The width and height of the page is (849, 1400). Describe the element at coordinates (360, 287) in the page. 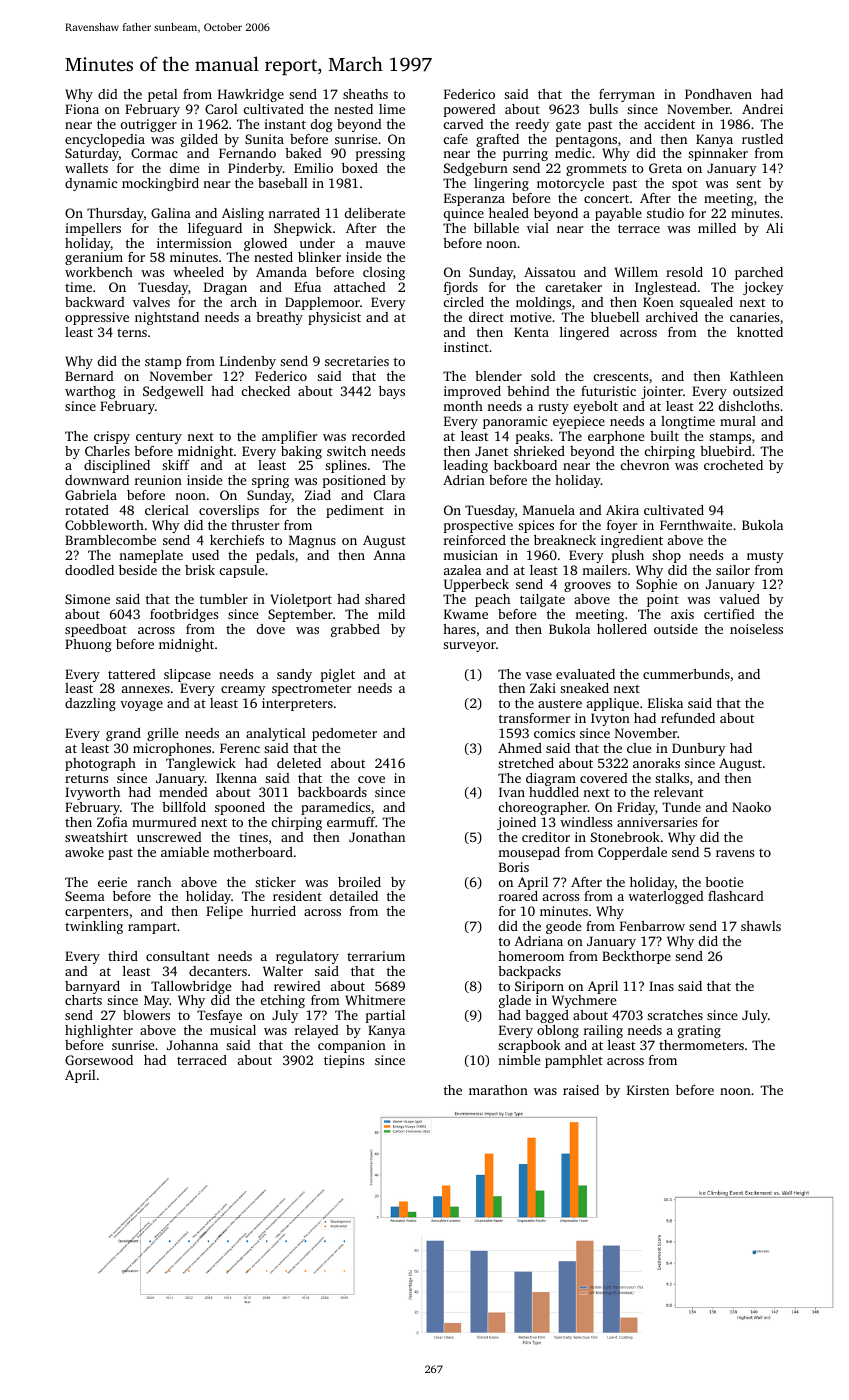

I see `attached` at that location.
